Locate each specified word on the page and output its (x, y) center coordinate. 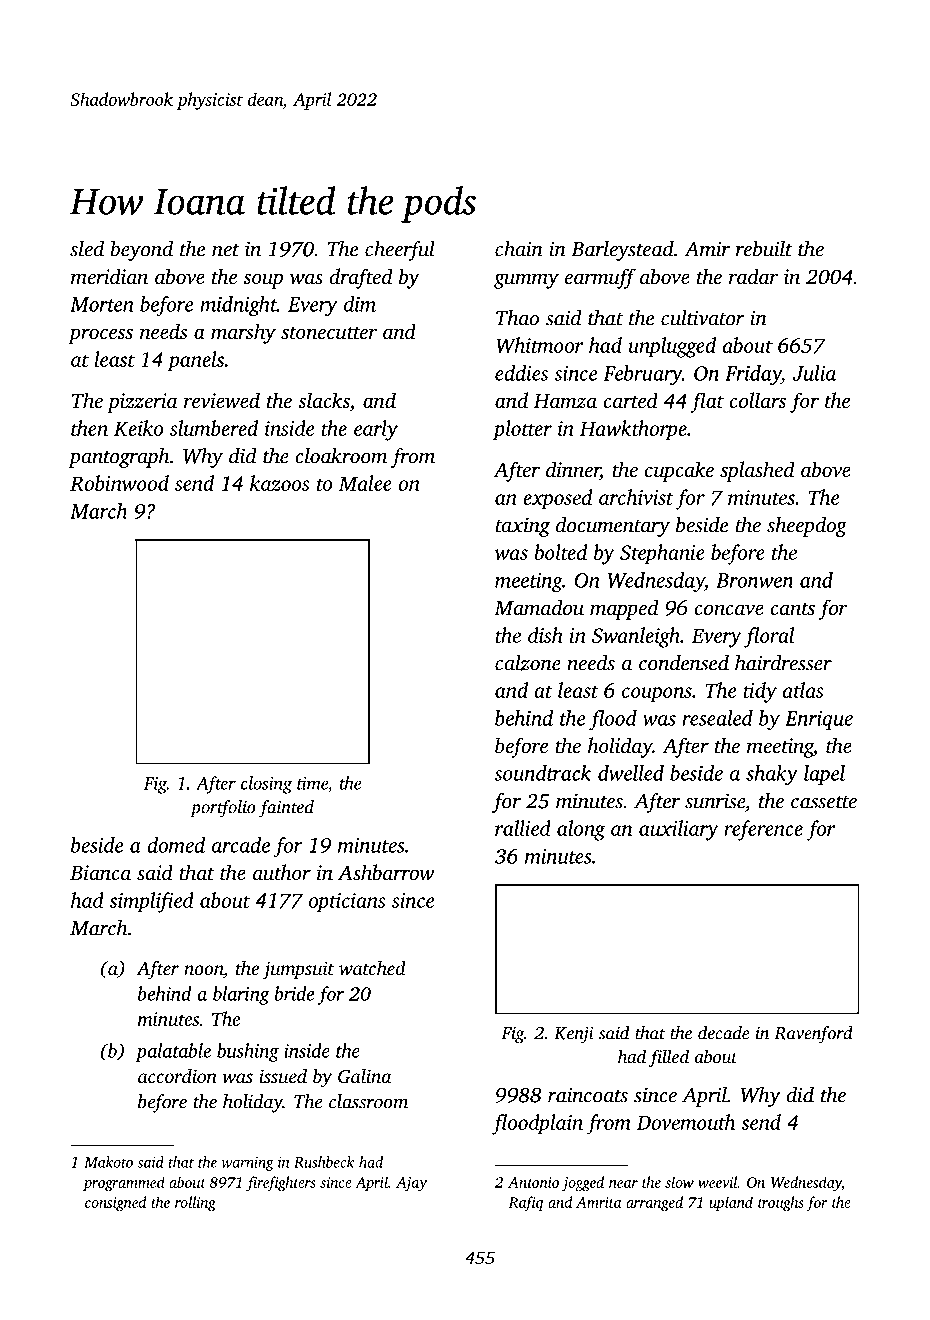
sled (87, 248)
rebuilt (764, 249)
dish (545, 635)
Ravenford (813, 1035)
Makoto (108, 1162)
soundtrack (542, 773)
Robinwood (119, 483)
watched (372, 968)
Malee (365, 483)
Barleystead (622, 251)
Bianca (100, 872)
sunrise (715, 801)
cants (792, 609)
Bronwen (755, 580)
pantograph (119, 457)
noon (203, 970)
